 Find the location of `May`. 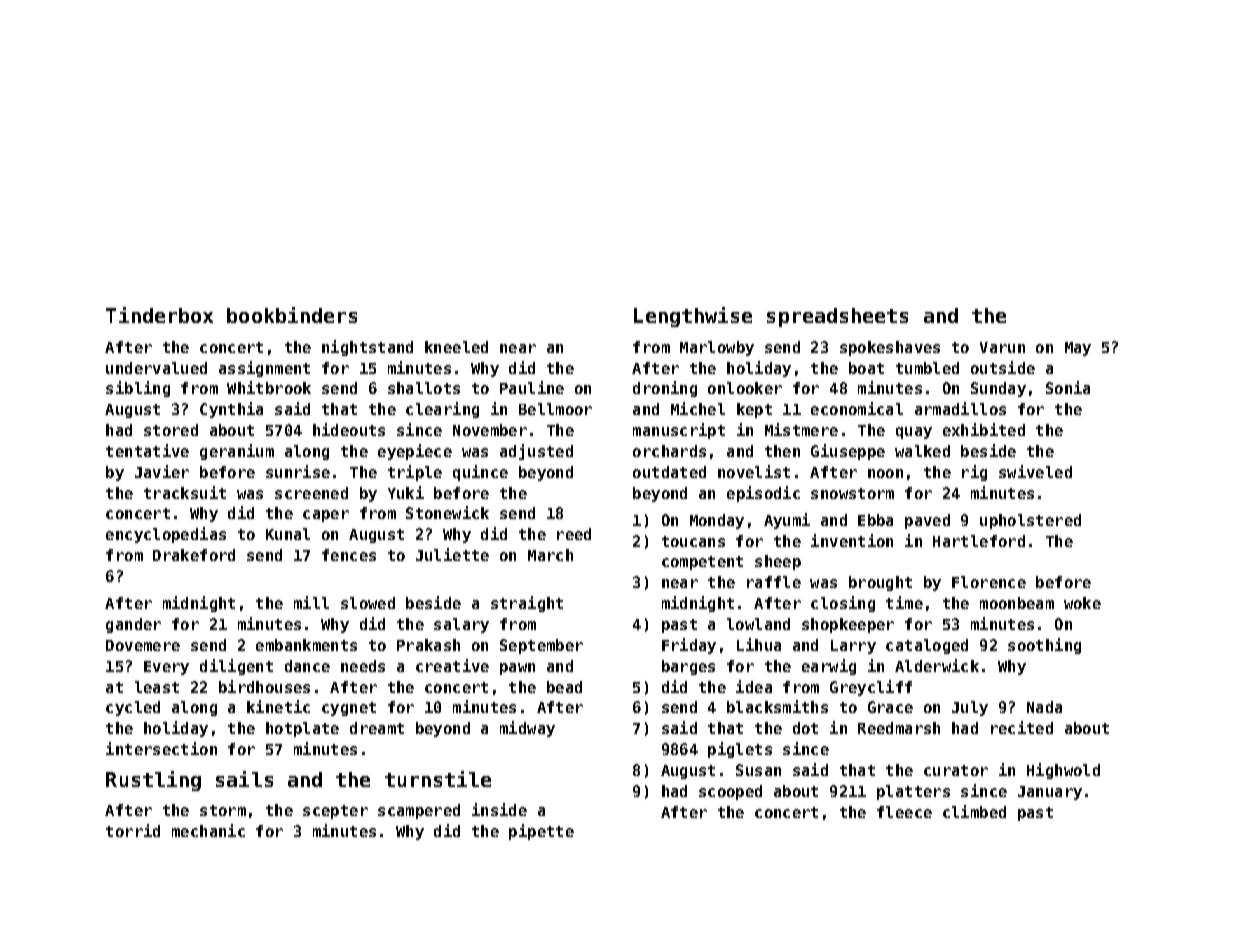

May is located at coordinates (1078, 349).
